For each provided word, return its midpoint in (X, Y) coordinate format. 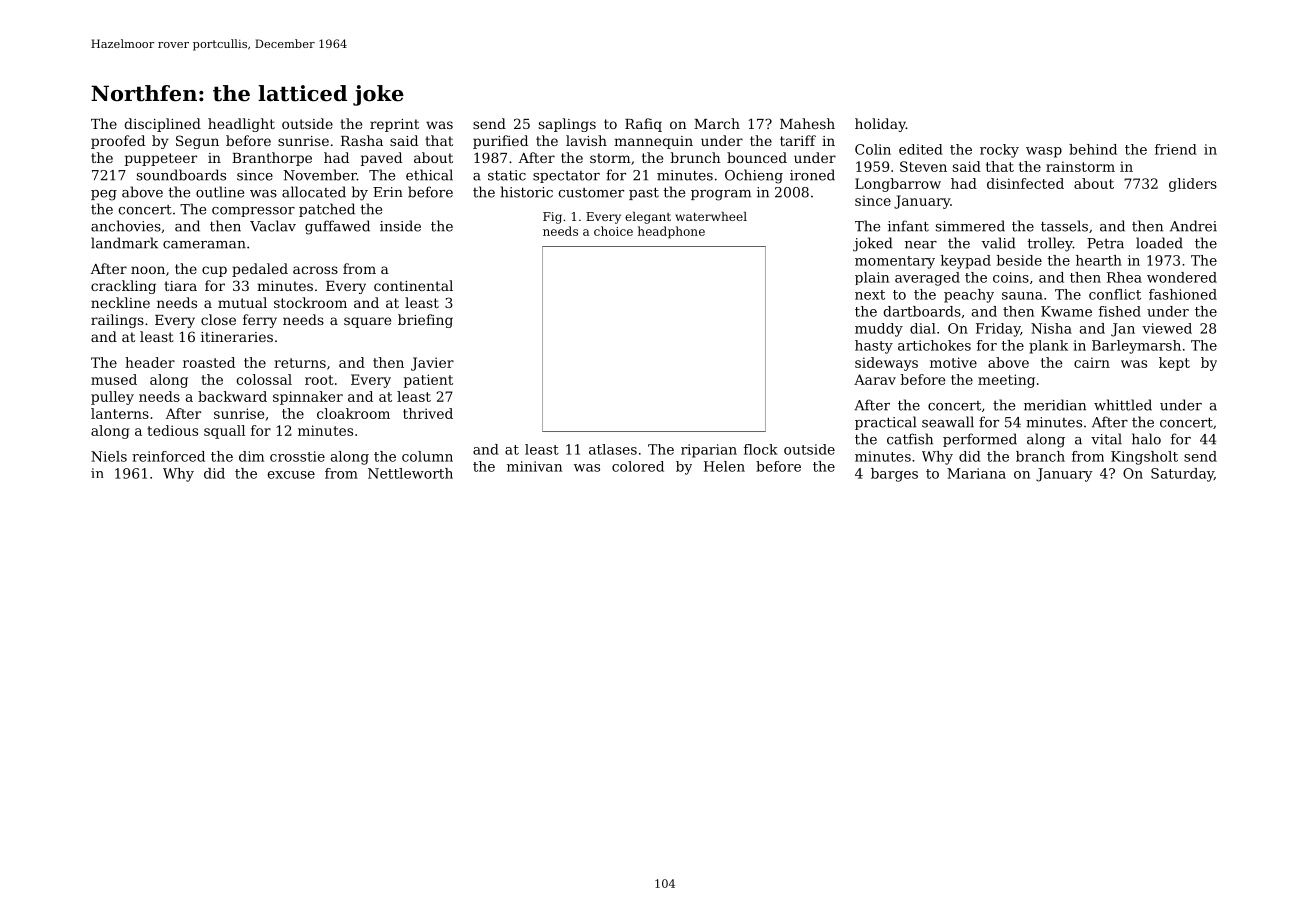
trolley (1050, 244)
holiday (880, 125)
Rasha (362, 140)
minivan (534, 466)
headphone (671, 232)
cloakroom (353, 413)
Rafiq (643, 125)
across (315, 270)
